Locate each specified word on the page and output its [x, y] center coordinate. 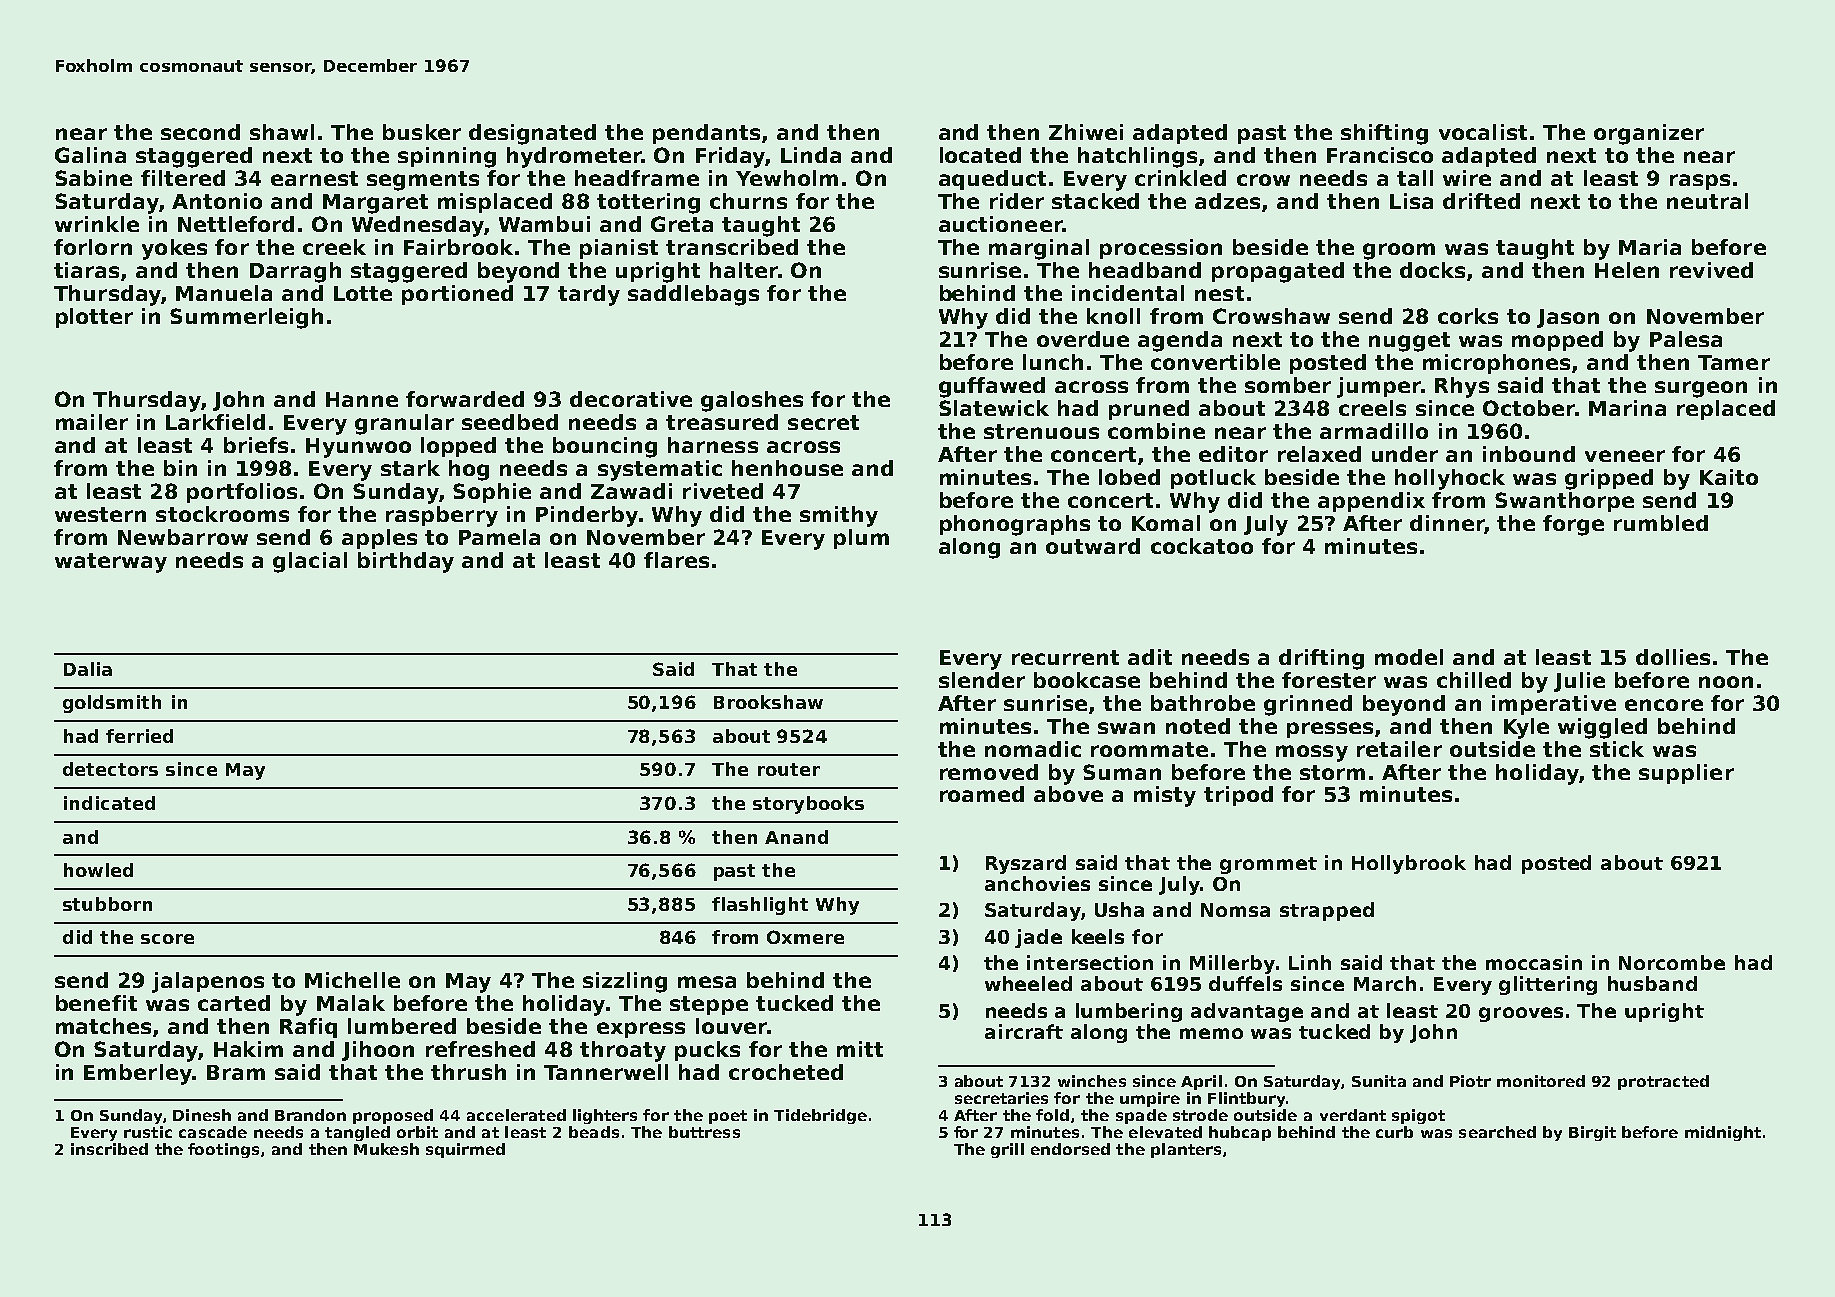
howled [98, 870]
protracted [1663, 1082]
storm [1332, 772]
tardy [589, 295]
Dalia [88, 669]
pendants [706, 134]
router [789, 769]
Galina [90, 155]
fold [1052, 1115]
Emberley [138, 1074]
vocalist [1483, 132]
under [1405, 454]
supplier [1686, 774]
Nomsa [1235, 910]
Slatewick [994, 408]
